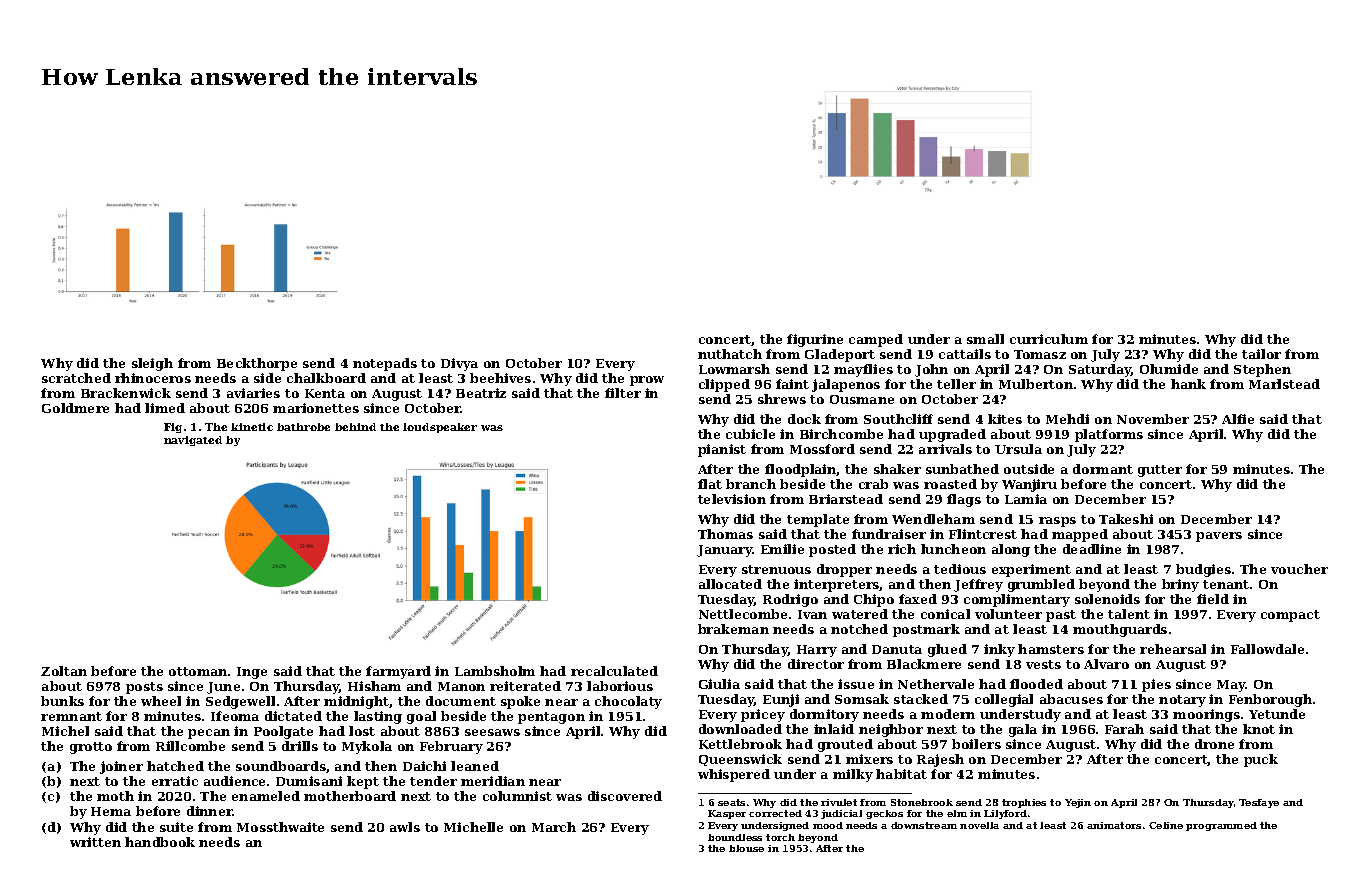  What do you see at coordinates (461, 701) in the screenshot?
I see `document` at bounding box center [461, 701].
